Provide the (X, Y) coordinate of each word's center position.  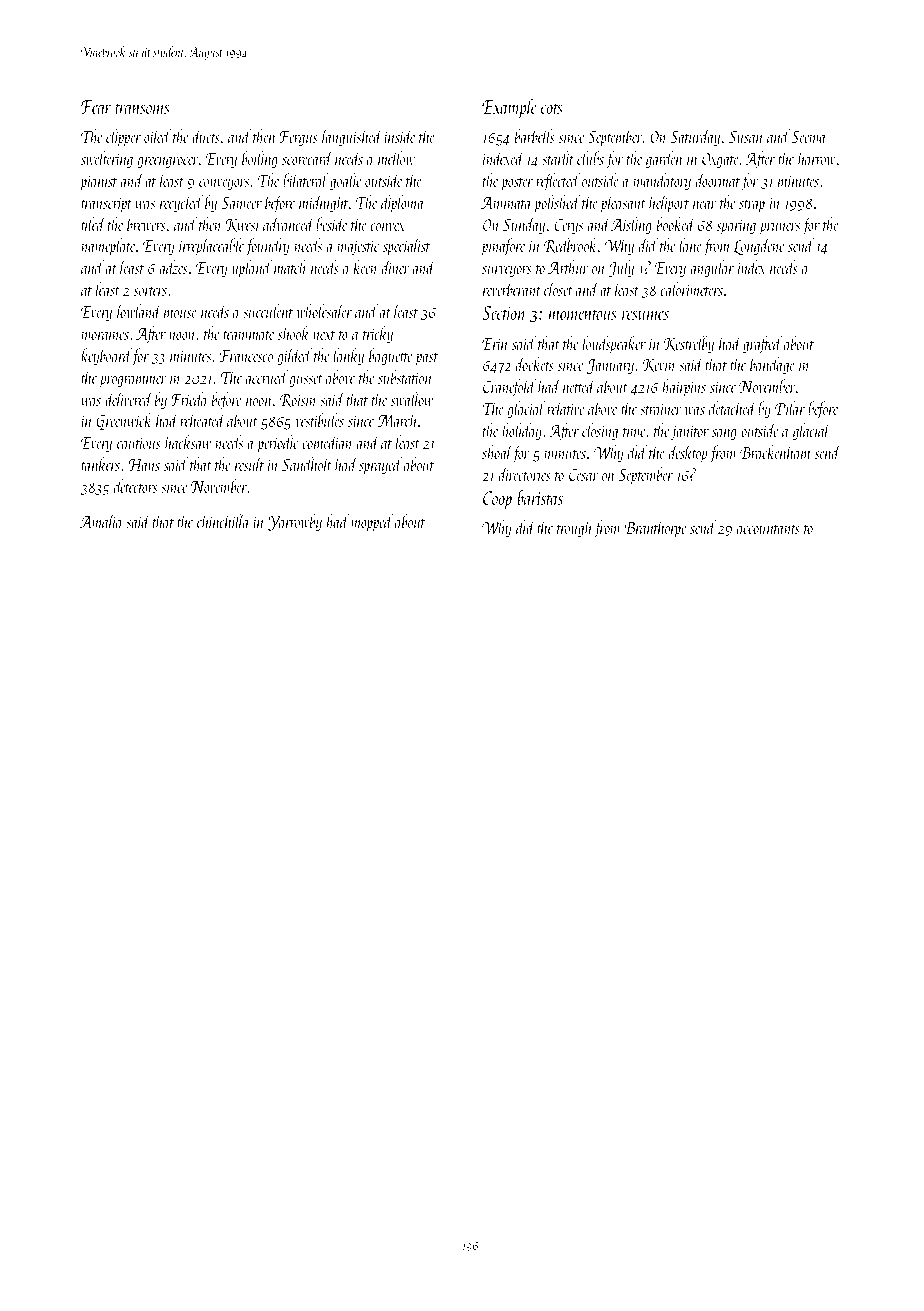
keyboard (106, 357)
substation (405, 377)
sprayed (380, 466)
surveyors (507, 272)
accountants (768, 529)
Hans (144, 465)
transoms (142, 108)
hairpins (684, 388)
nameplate (108, 247)
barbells (535, 136)
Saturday (695, 138)
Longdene (759, 247)
